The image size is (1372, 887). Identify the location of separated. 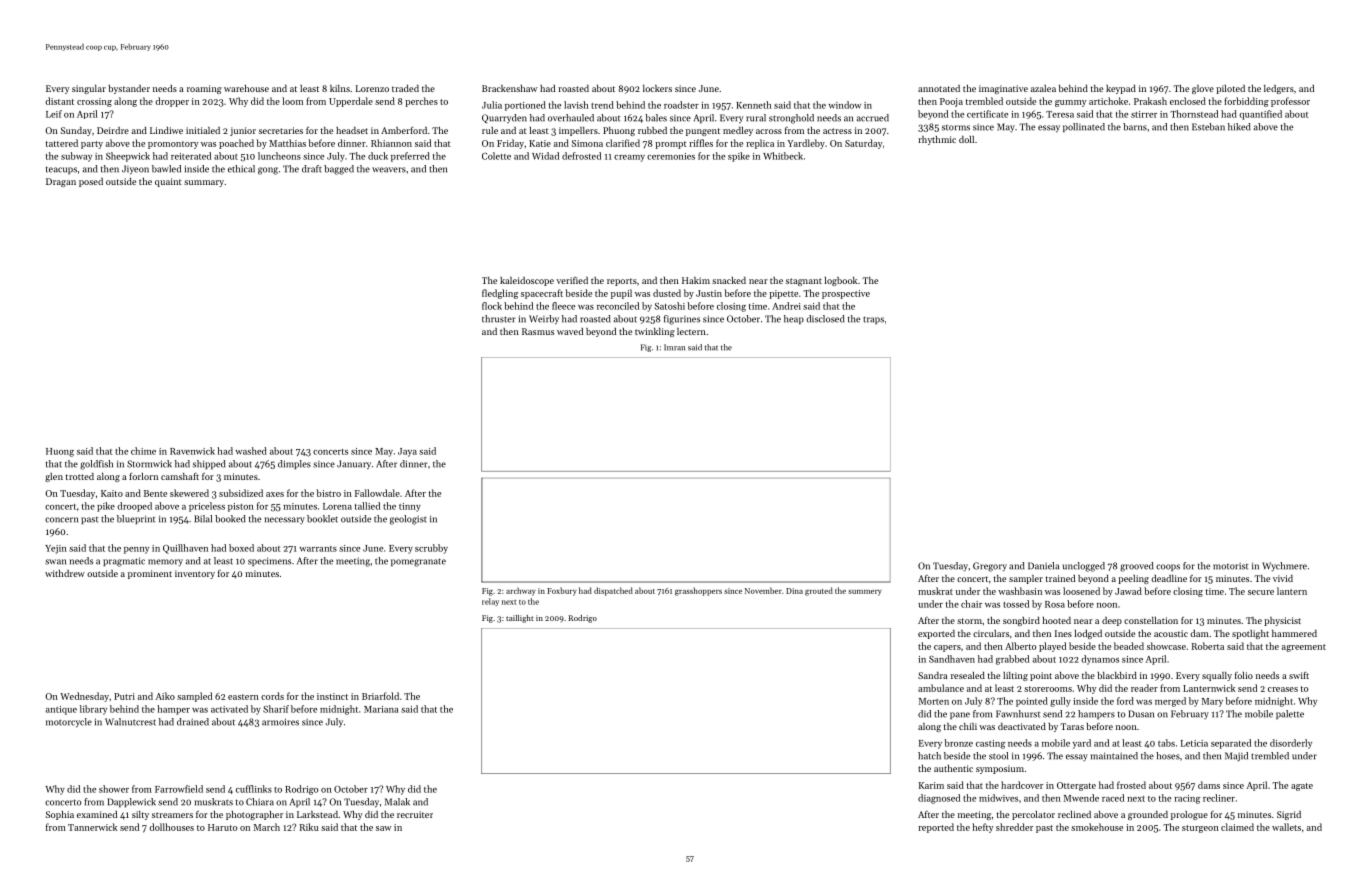
(1231, 744).
